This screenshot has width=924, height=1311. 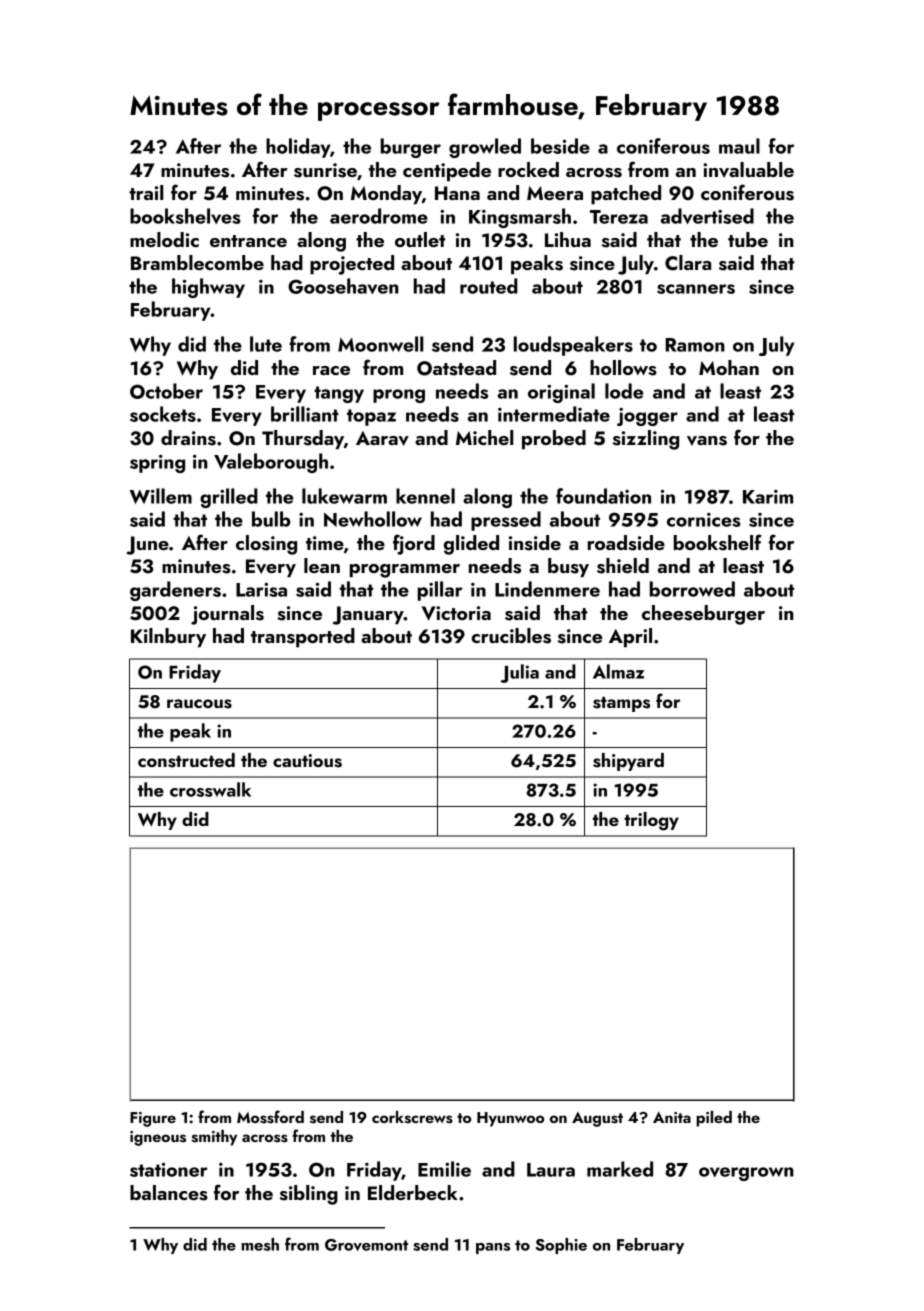 What do you see at coordinates (175, 591) in the screenshot?
I see `gardeners` at bounding box center [175, 591].
